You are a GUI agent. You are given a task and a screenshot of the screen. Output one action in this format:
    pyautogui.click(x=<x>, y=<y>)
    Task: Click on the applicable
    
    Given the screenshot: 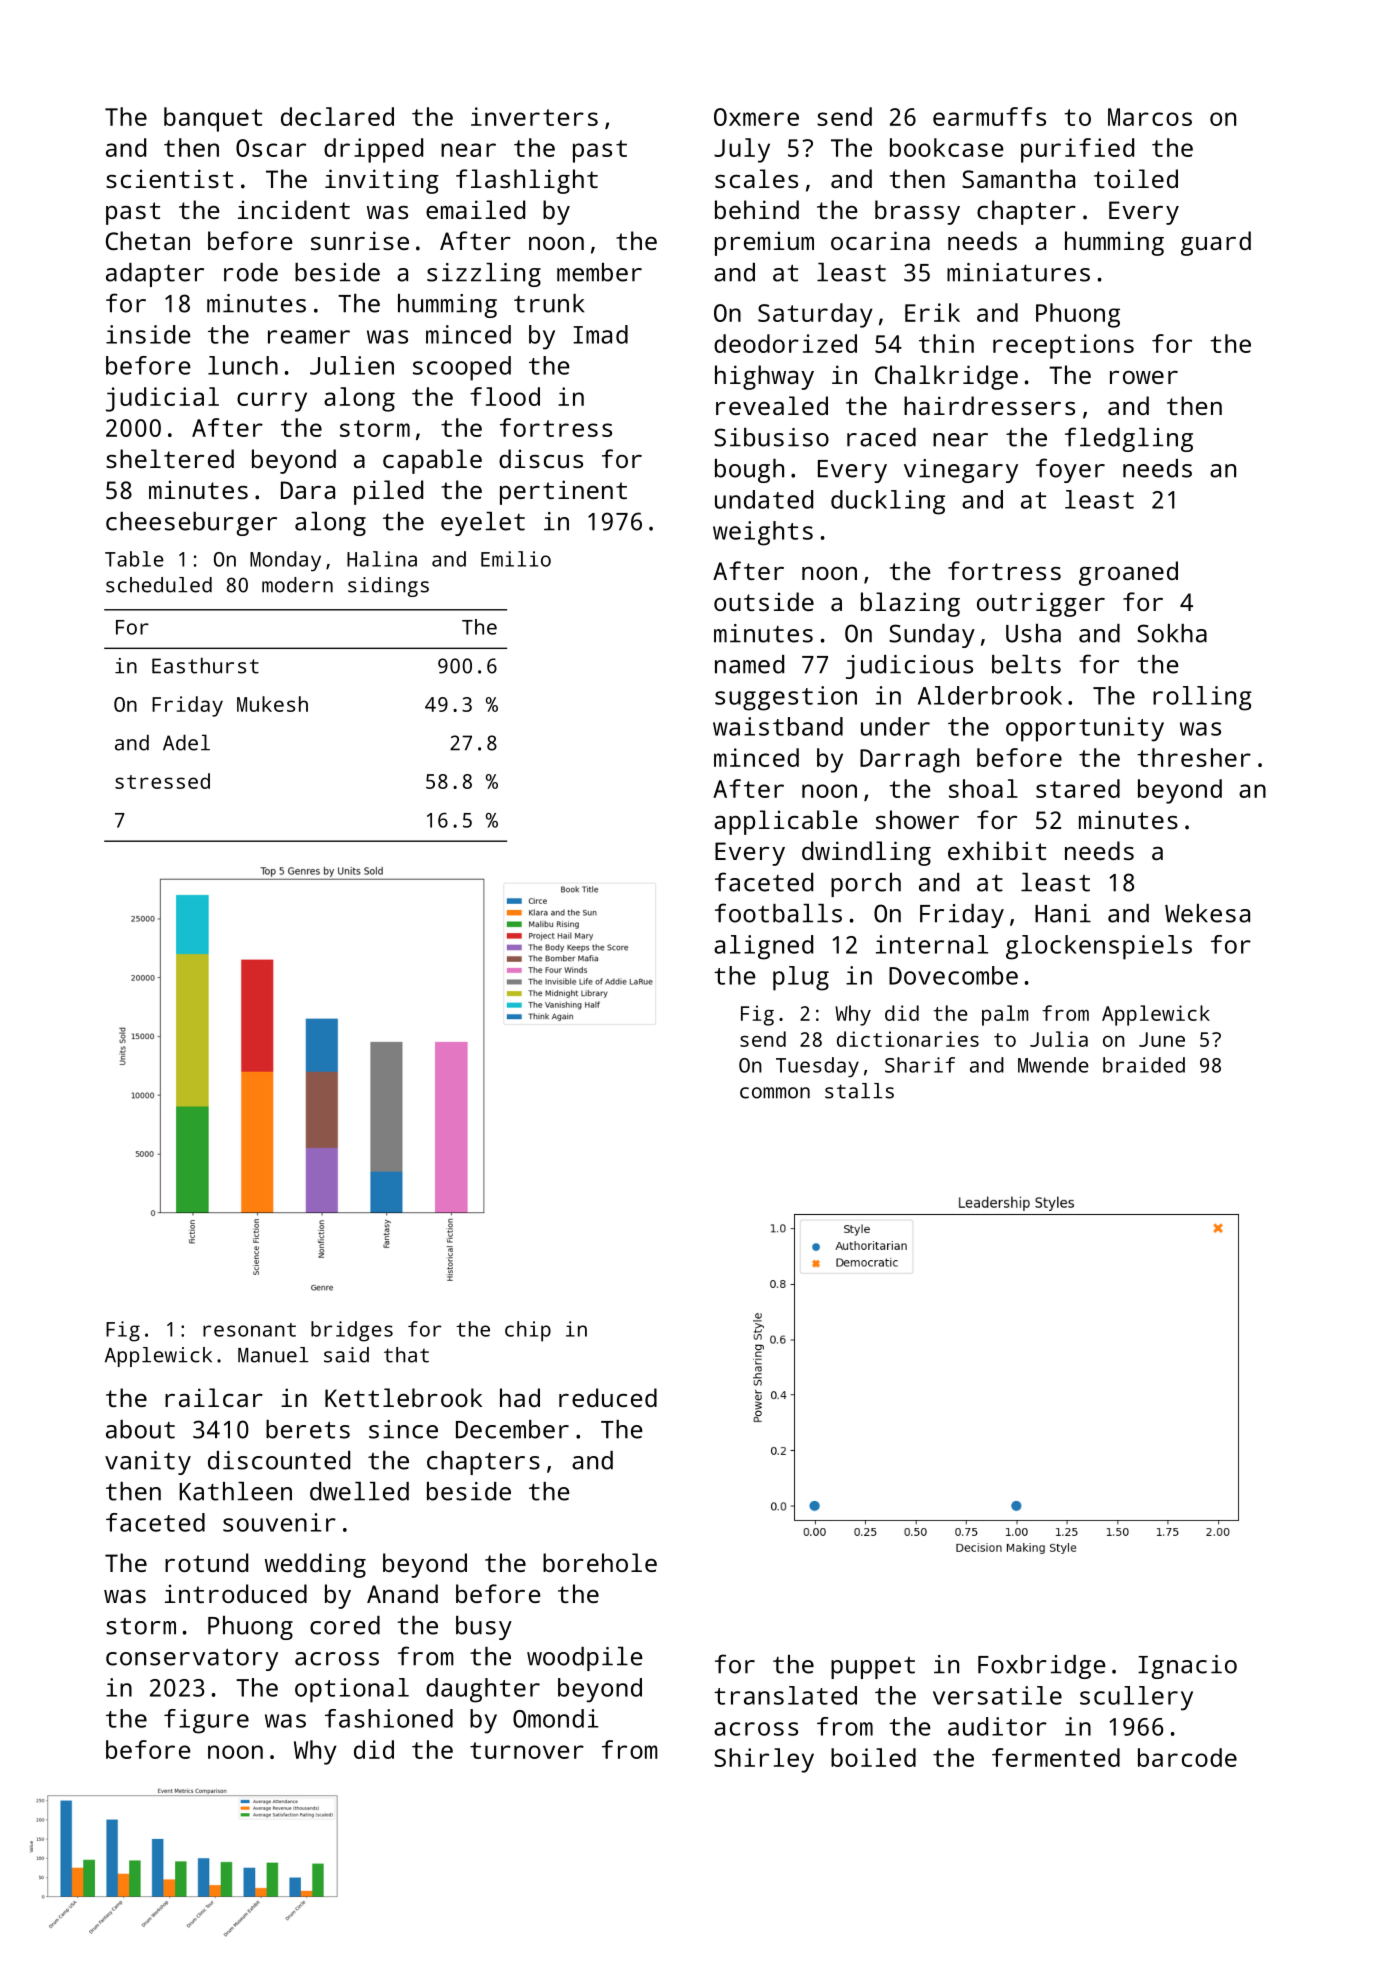 What is the action you would take?
    pyautogui.click(x=786, y=822)
